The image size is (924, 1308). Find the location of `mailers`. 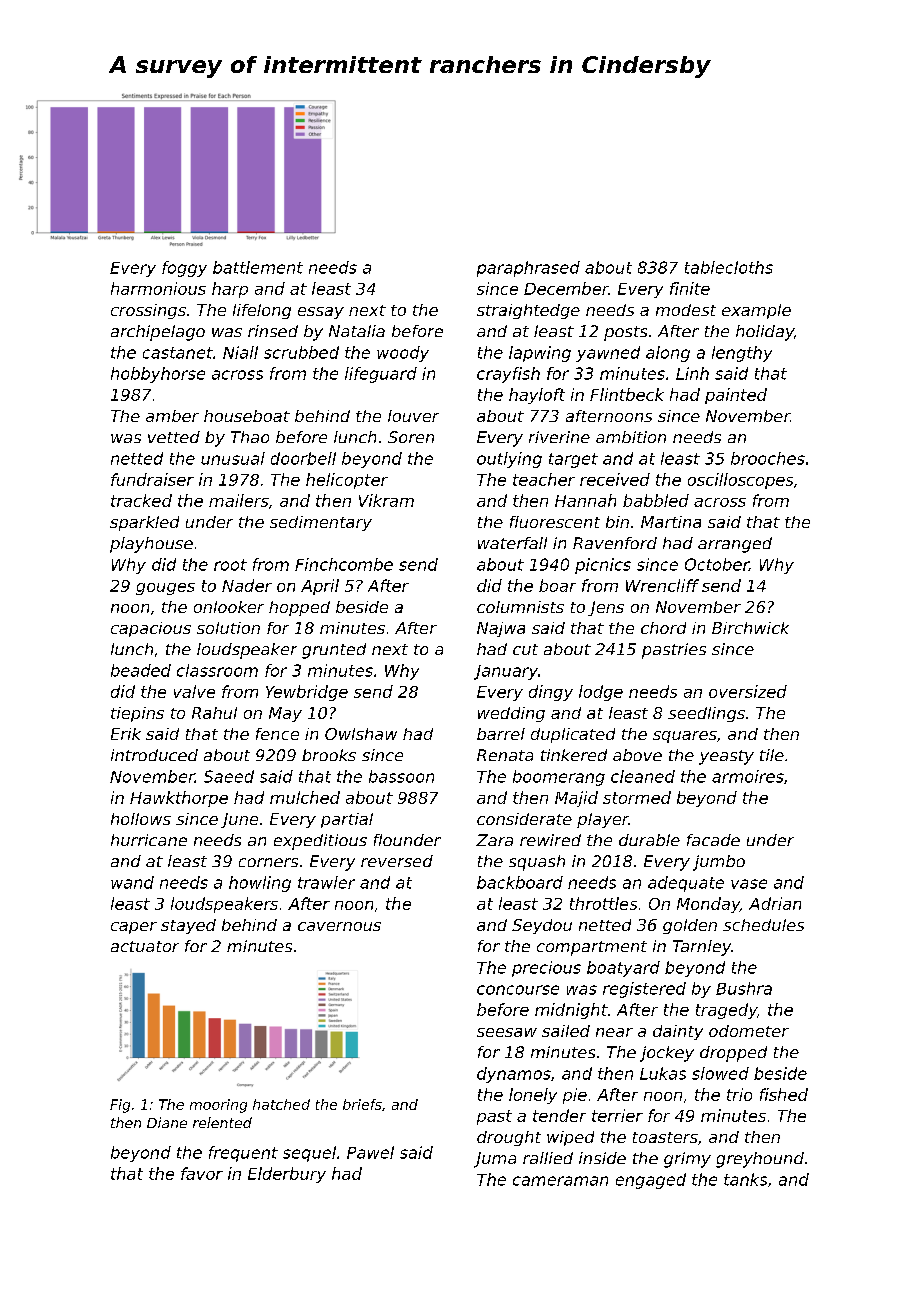

mailers is located at coordinates (239, 500).
